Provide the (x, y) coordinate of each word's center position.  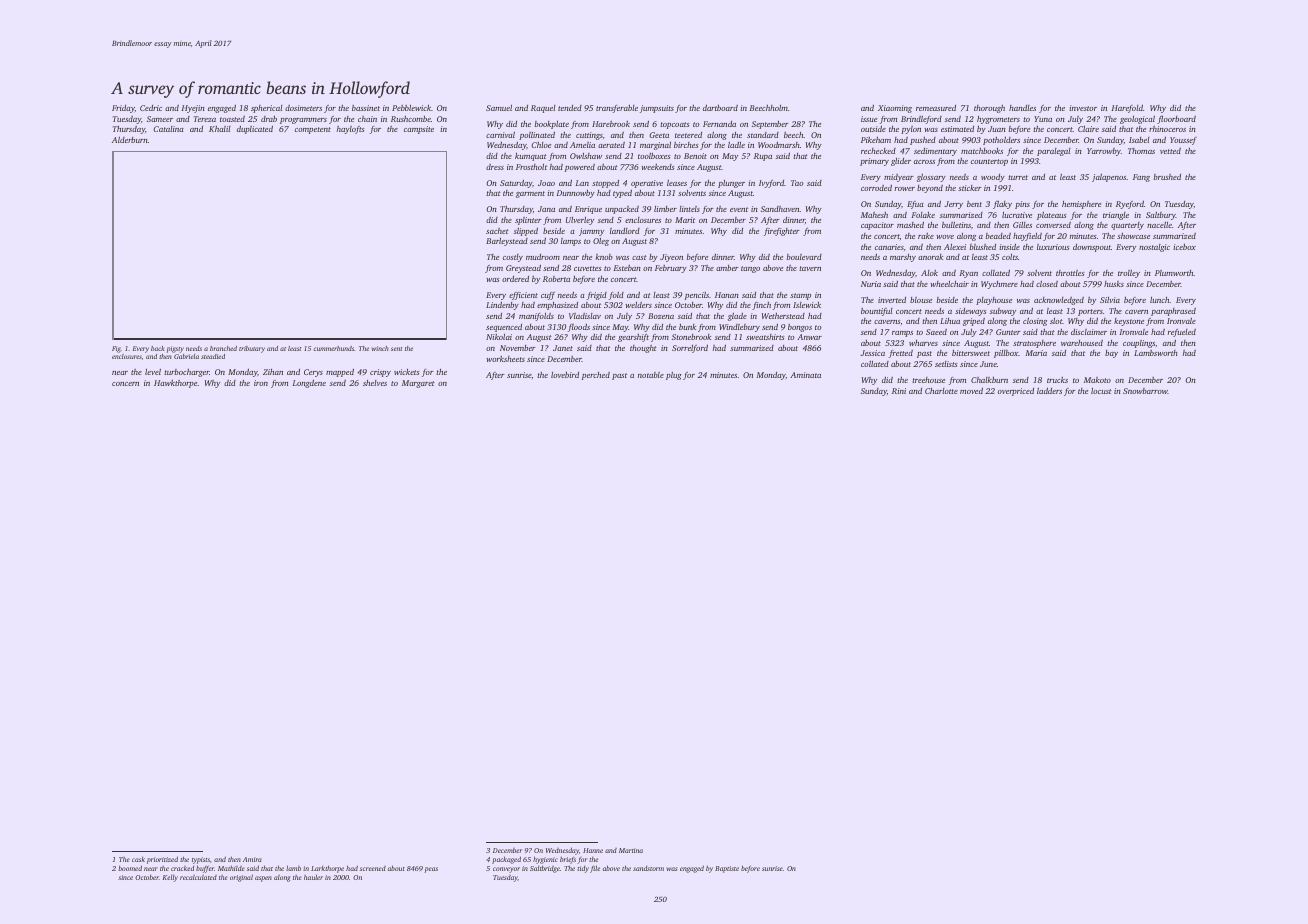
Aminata (805, 375)
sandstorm (648, 868)
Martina (631, 850)
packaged (506, 860)
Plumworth (1174, 273)
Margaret (418, 384)
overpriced (1016, 392)
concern (125, 384)
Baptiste (727, 869)
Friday (123, 109)
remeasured (936, 108)
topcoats (675, 125)
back (158, 348)
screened (373, 868)
